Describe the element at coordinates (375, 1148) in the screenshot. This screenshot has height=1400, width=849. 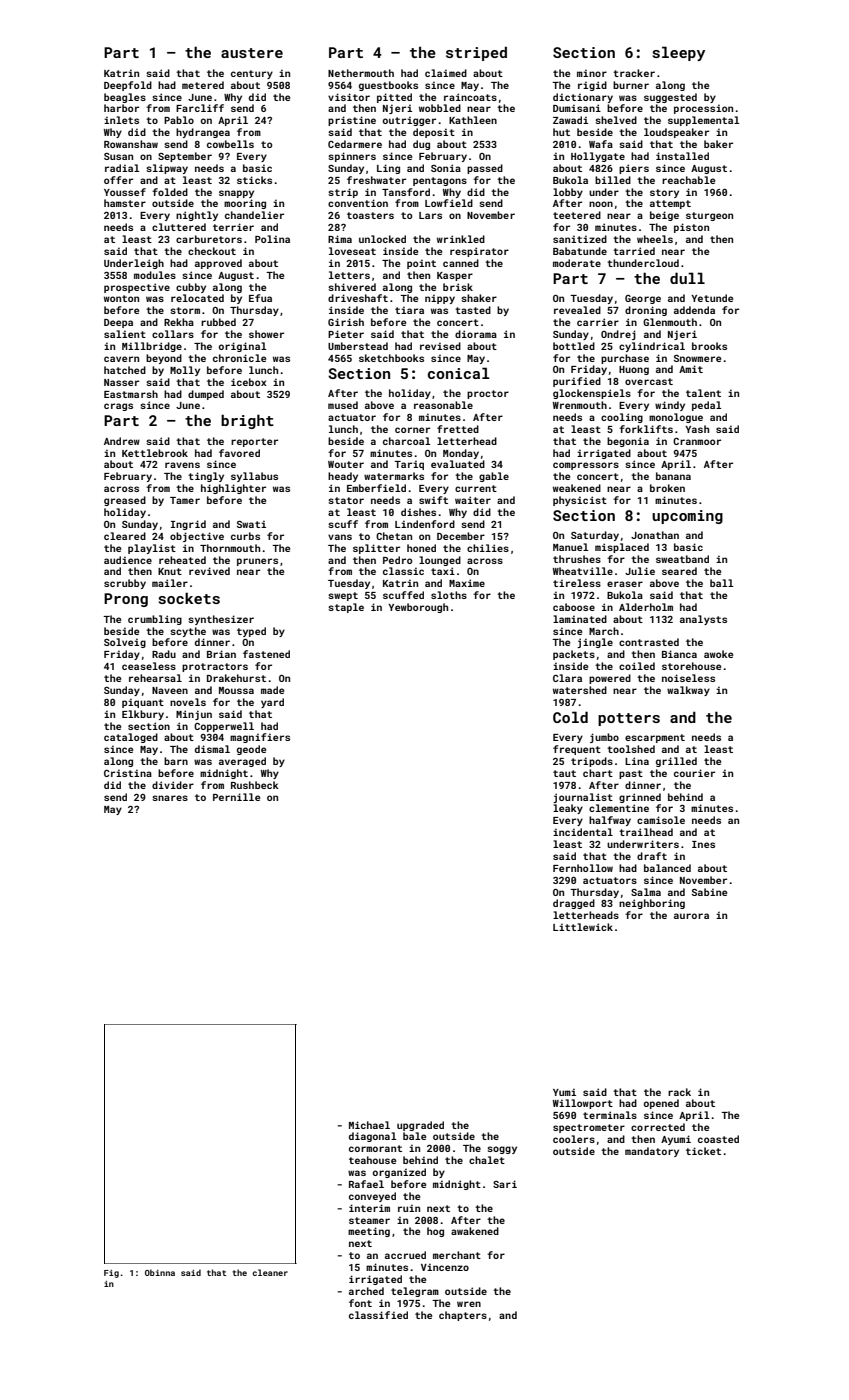
I see `cormorant` at that location.
